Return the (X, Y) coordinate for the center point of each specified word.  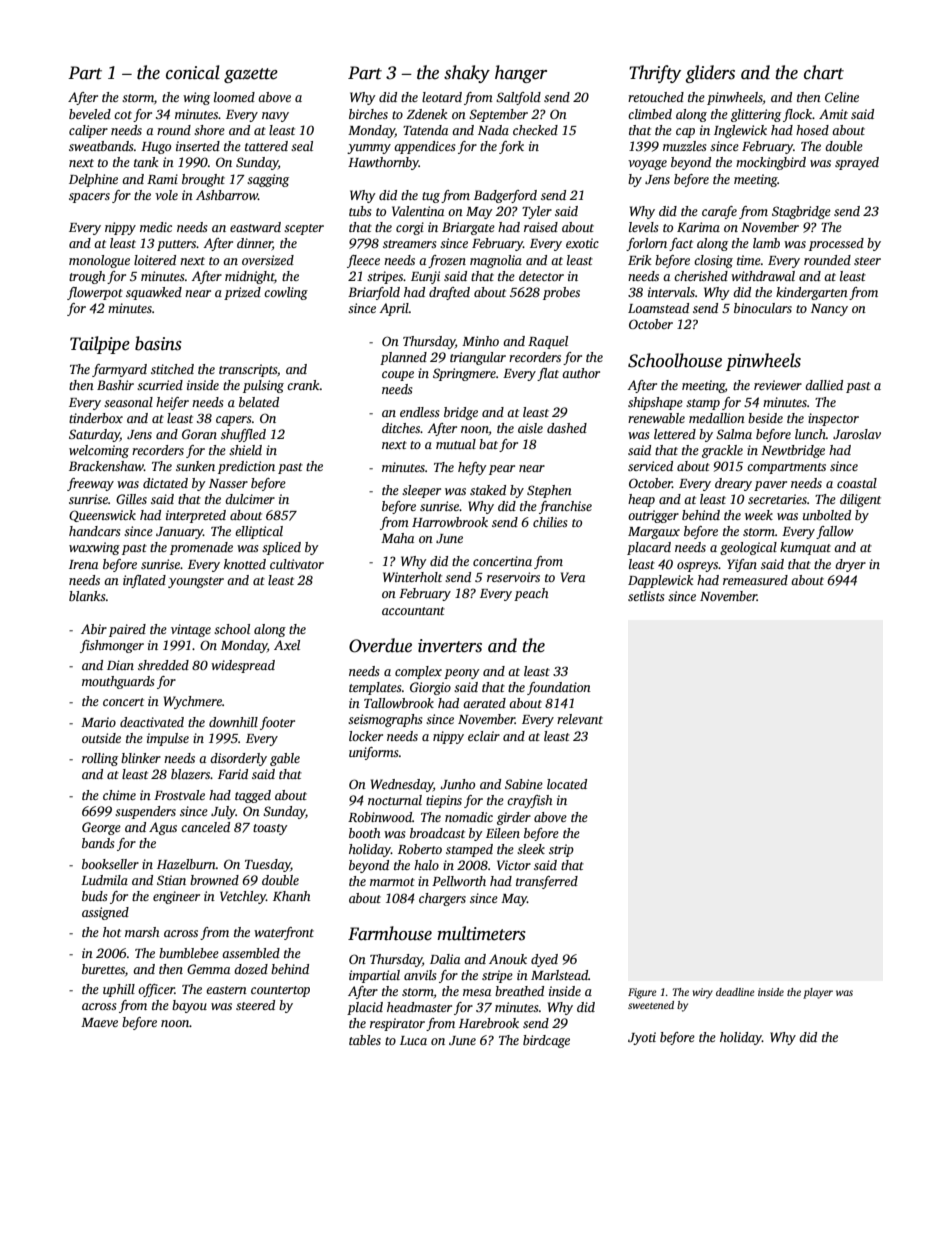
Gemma (208, 969)
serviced (650, 466)
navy (275, 117)
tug (431, 197)
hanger (521, 74)
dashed (567, 428)
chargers (442, 899)
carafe (719, 212)
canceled (205, 827)
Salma (734, 434)
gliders (710, 74)
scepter (304, 229)
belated (259, 402)
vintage (191, 630)
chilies (550, 522)
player (818, 993)
